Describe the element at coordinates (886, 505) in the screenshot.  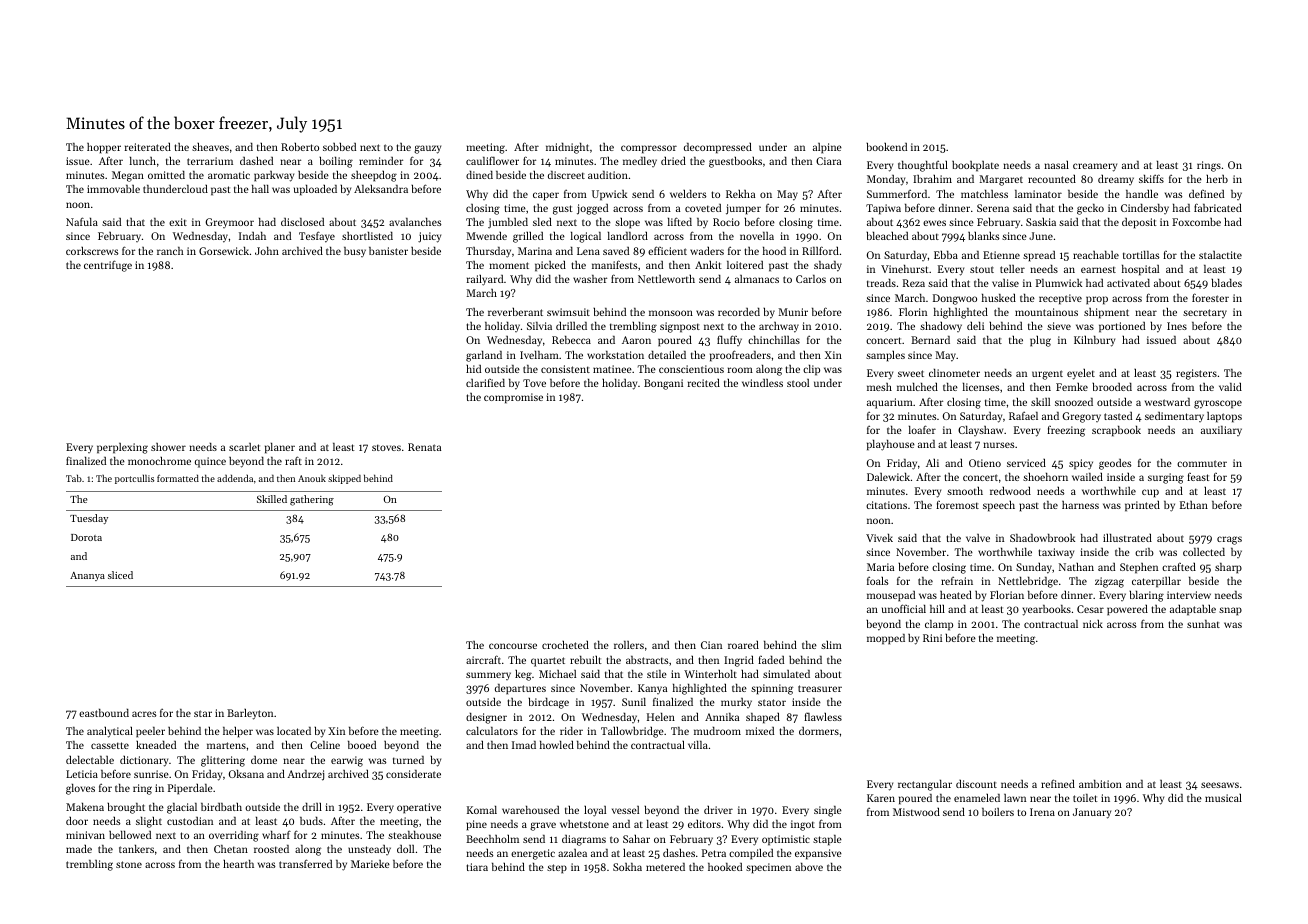
I see `citations` at that location.
